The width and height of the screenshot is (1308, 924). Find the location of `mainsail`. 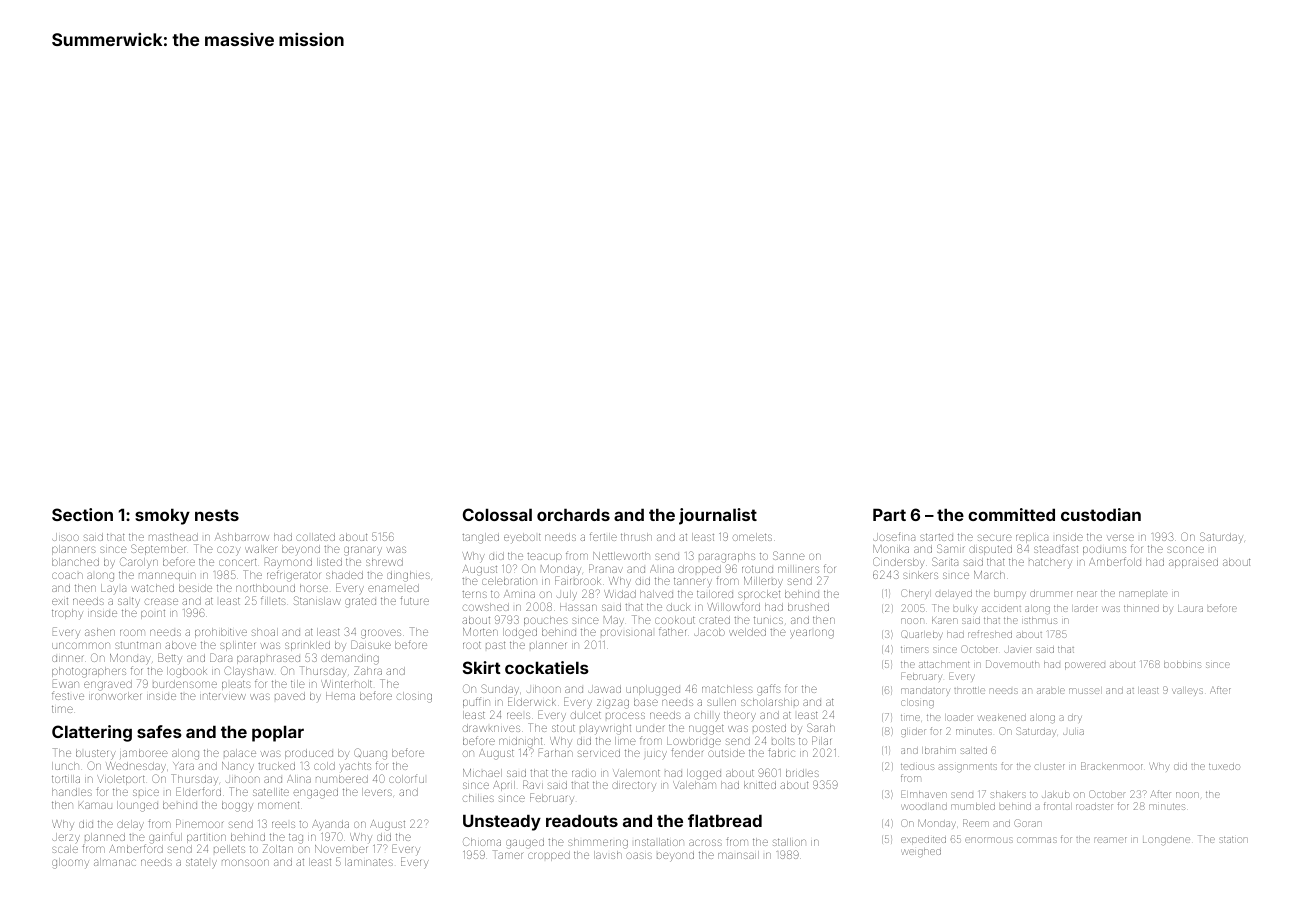

mainsail is located at coordinates (738, 855).
